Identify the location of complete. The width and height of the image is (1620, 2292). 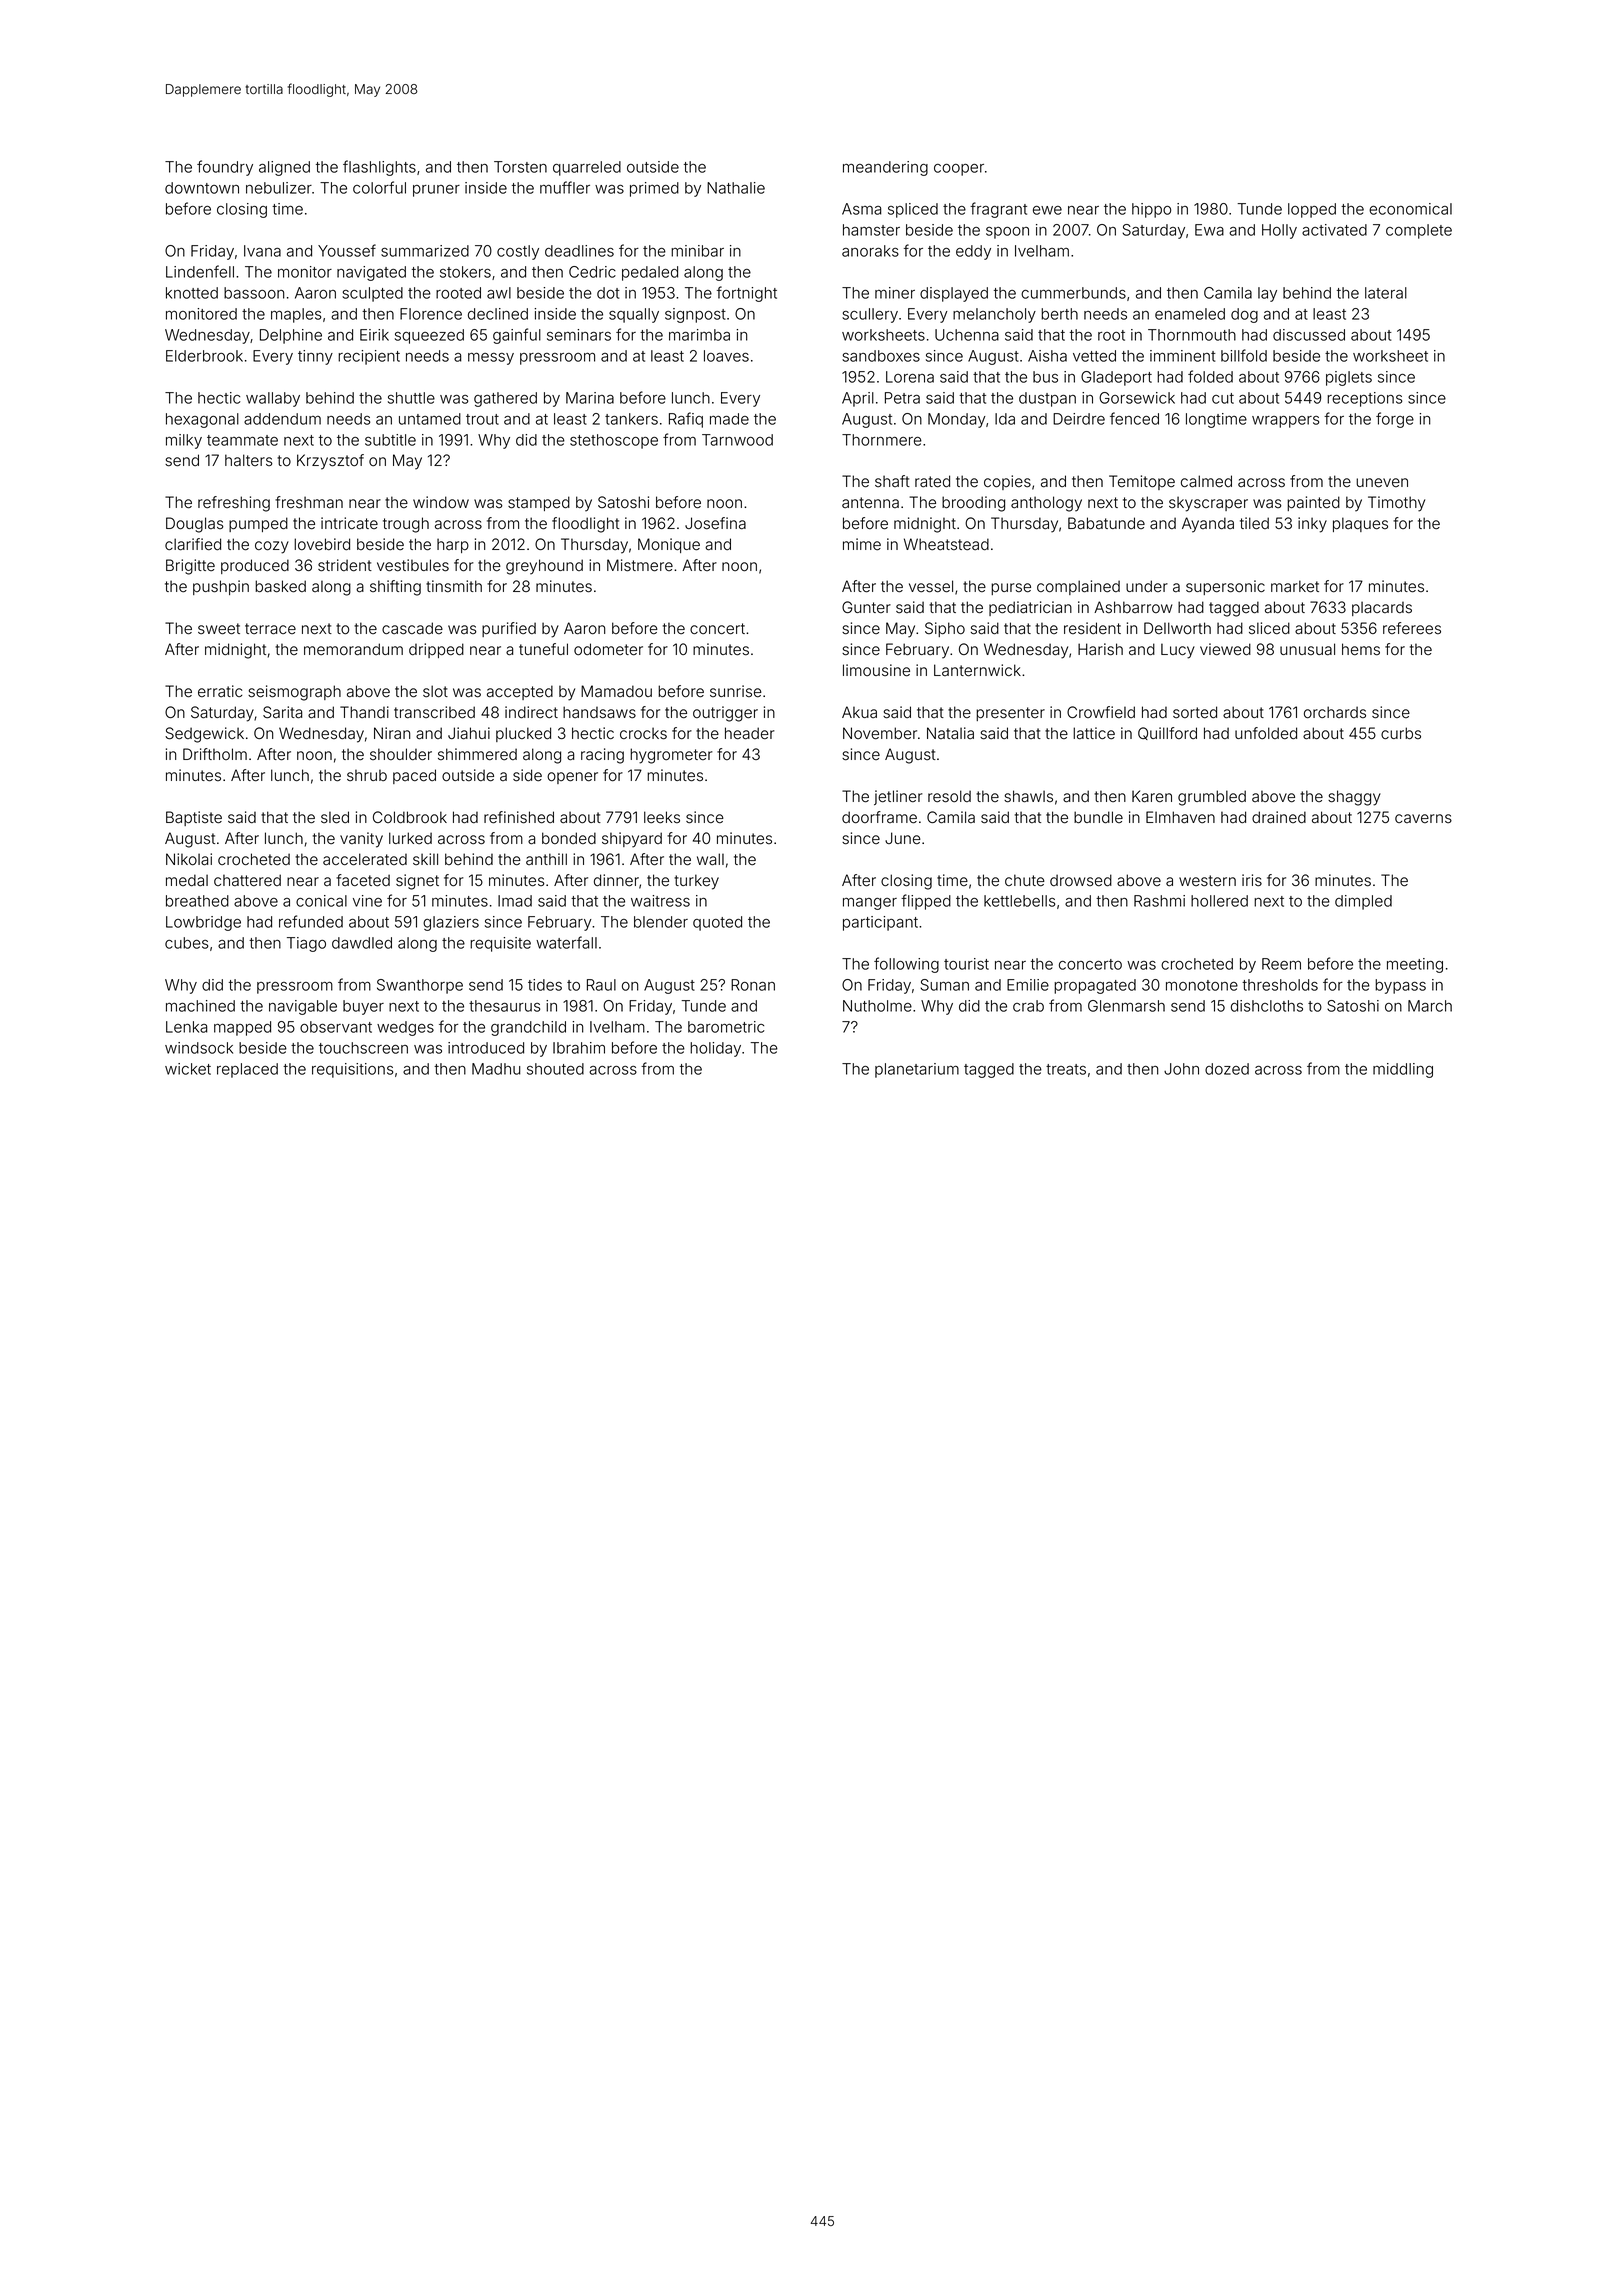
(1419, 231).
